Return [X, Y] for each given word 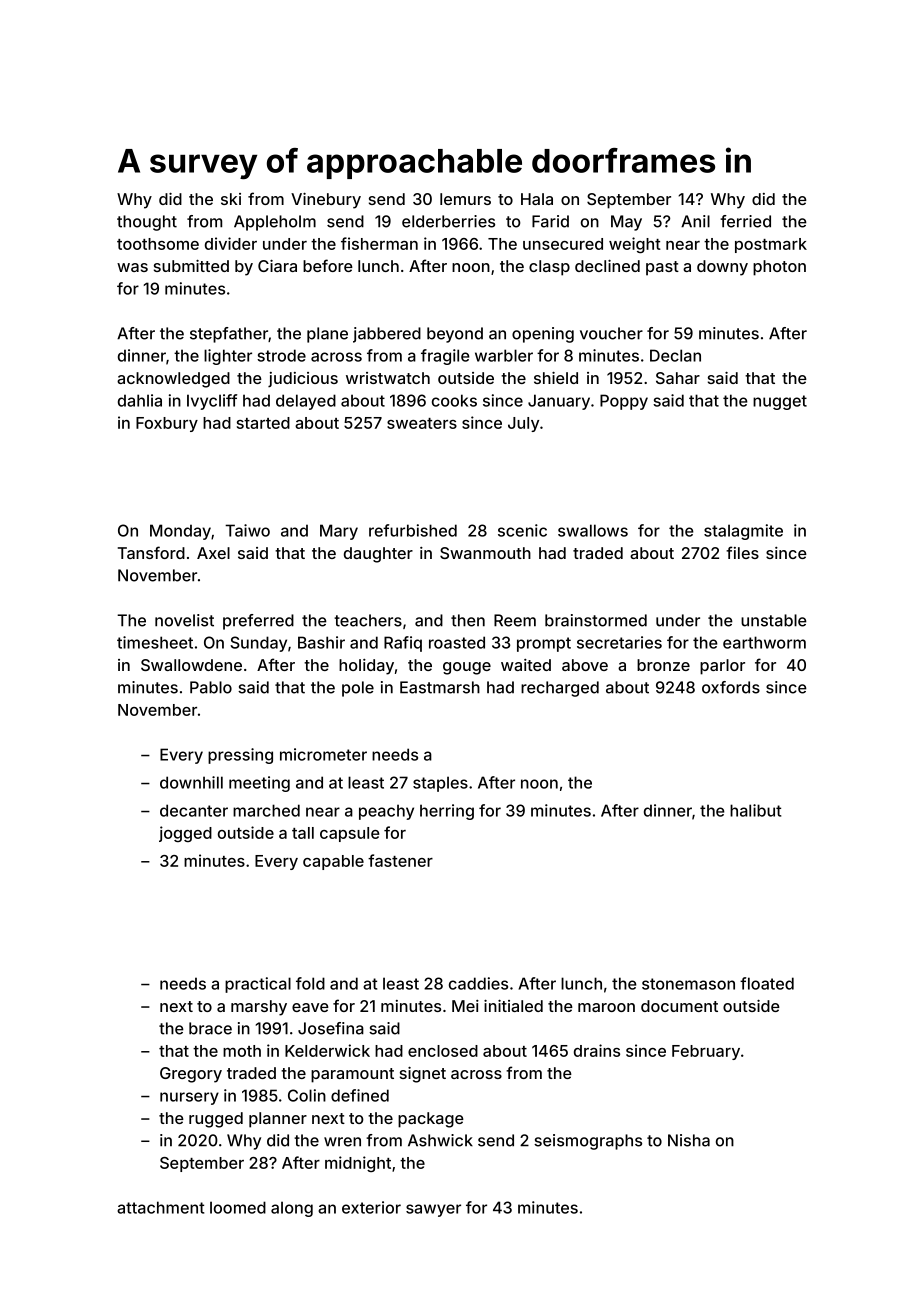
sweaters [422, 423]
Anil [695, 221]
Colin [307, 1095]
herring [447, 812]
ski [231, 199]
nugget [780, 402]
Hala [537, 199]
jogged [185, 834]
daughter [378, 555]
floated [767, 983]
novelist [184, 620]
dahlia [140, 400]
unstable [774, 620]
